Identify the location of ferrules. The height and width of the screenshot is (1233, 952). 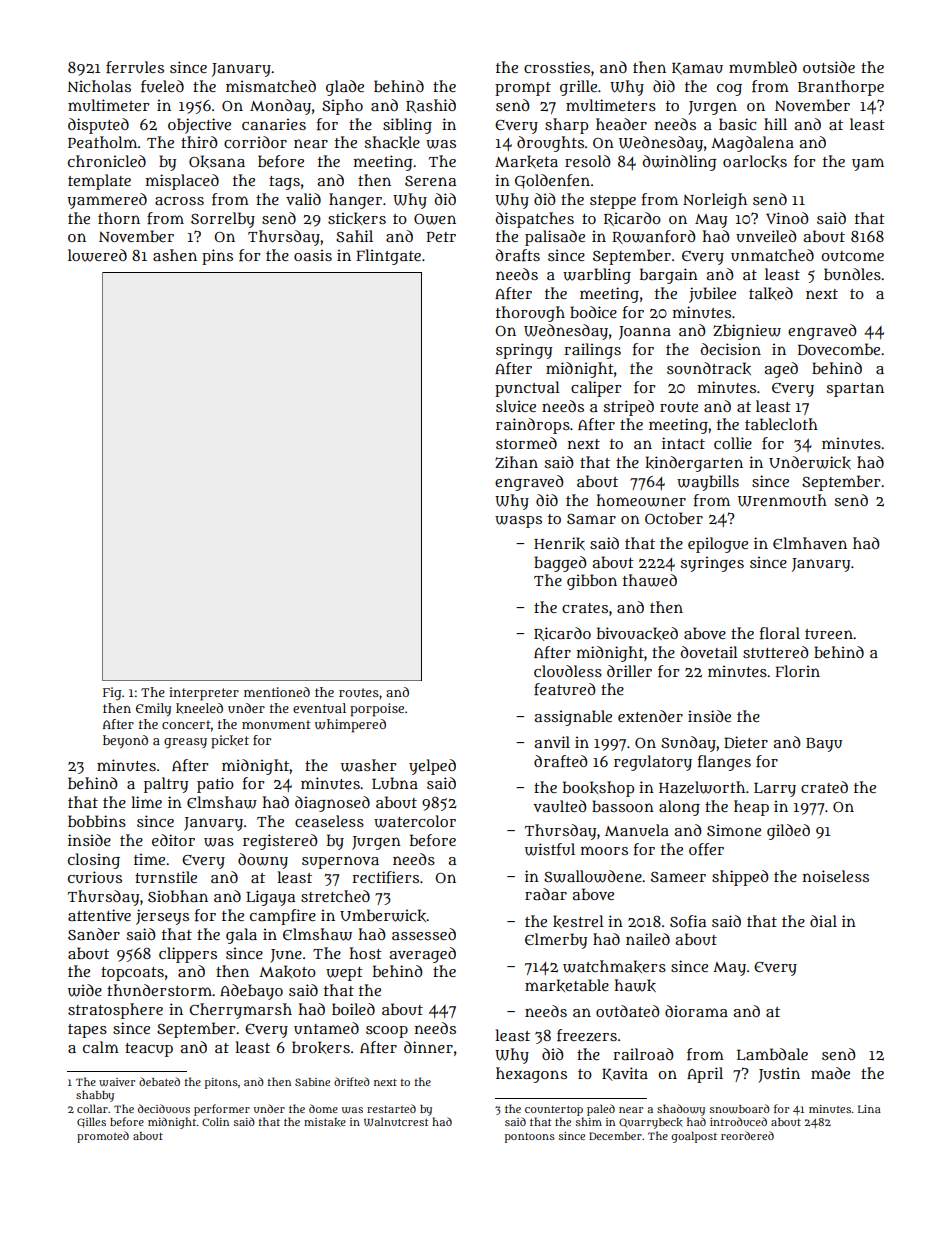
(135, 67).
